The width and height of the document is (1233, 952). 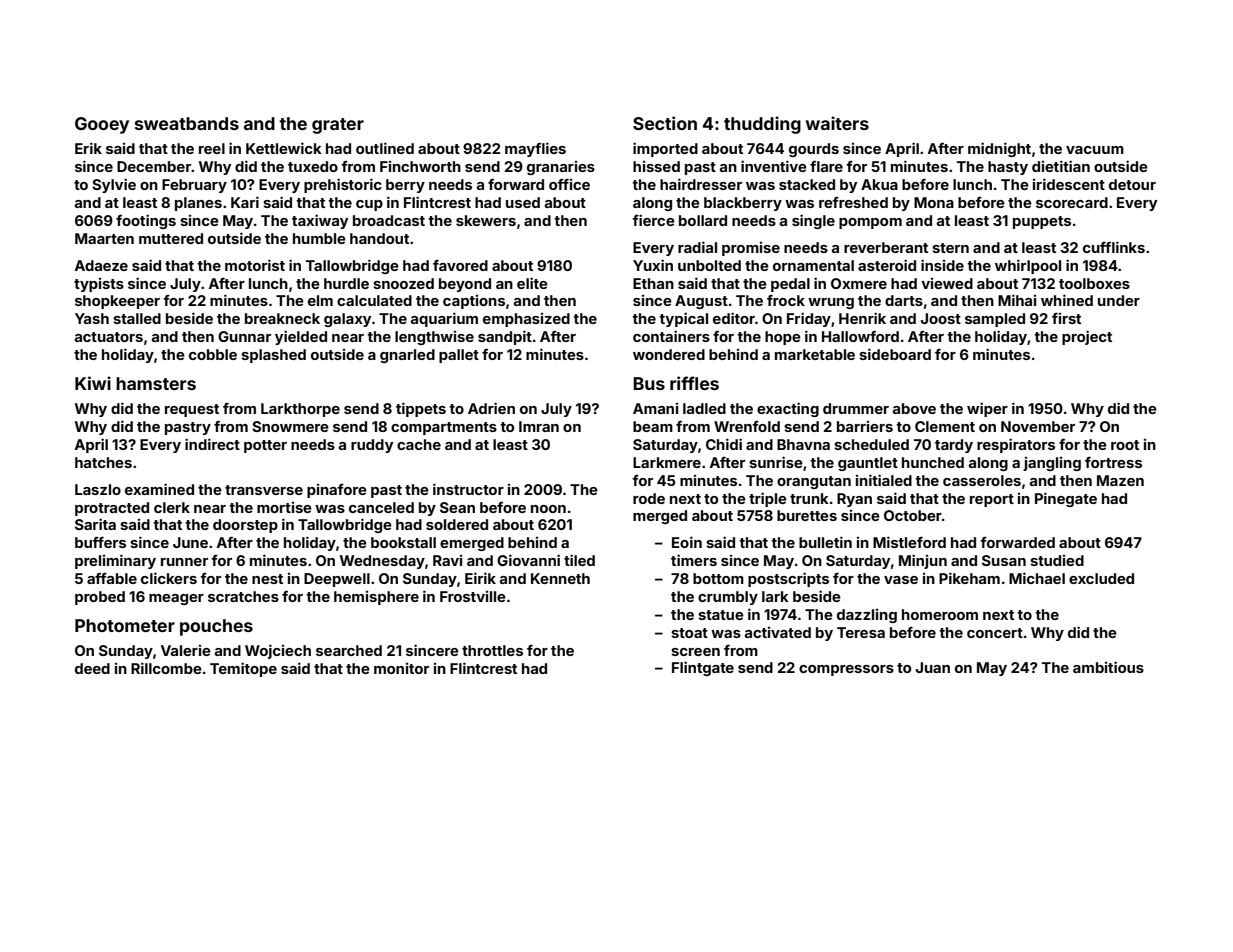 I want to click on Bus, so click(x=649, y=383).
